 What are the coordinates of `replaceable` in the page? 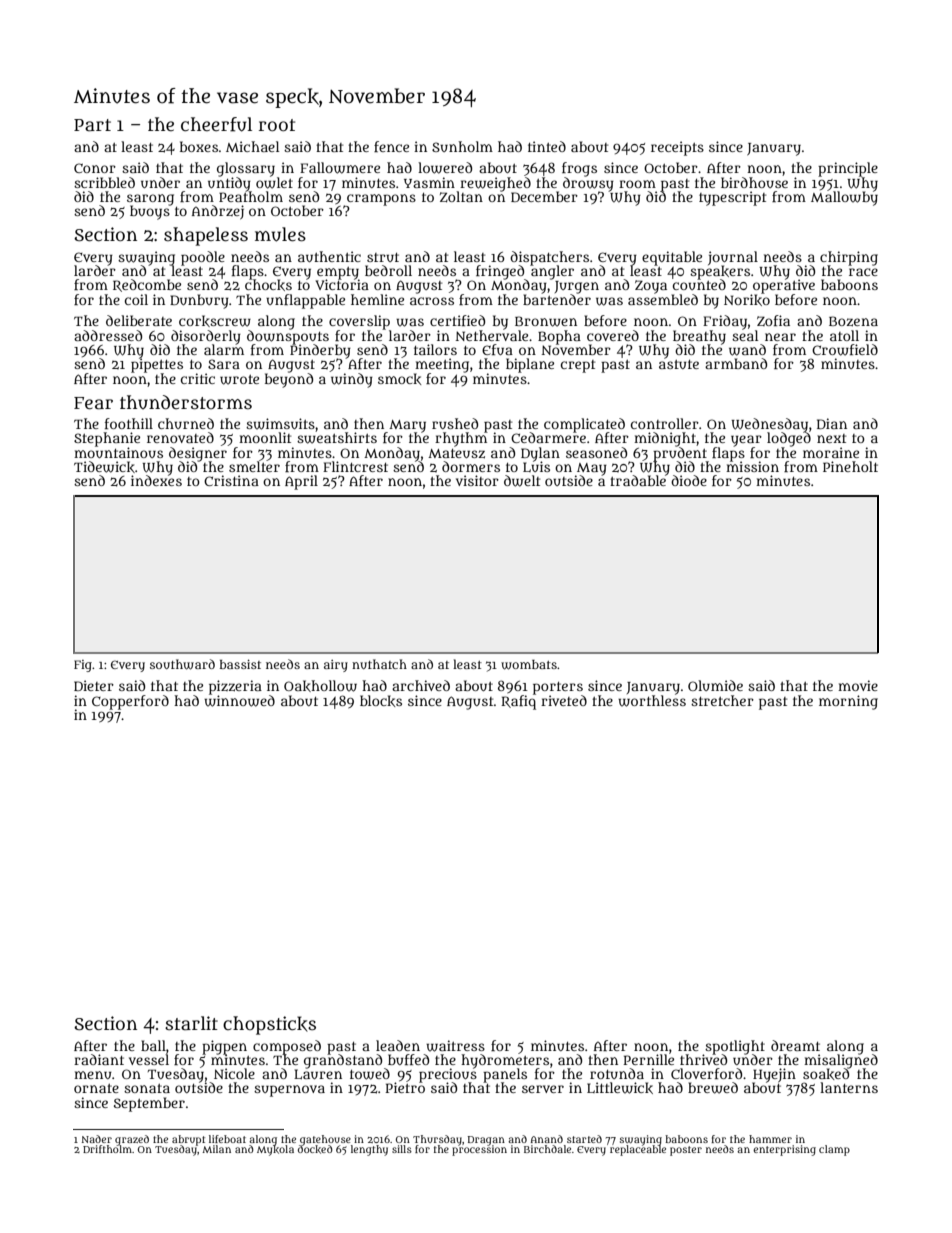 It's located at (638, 1151).
